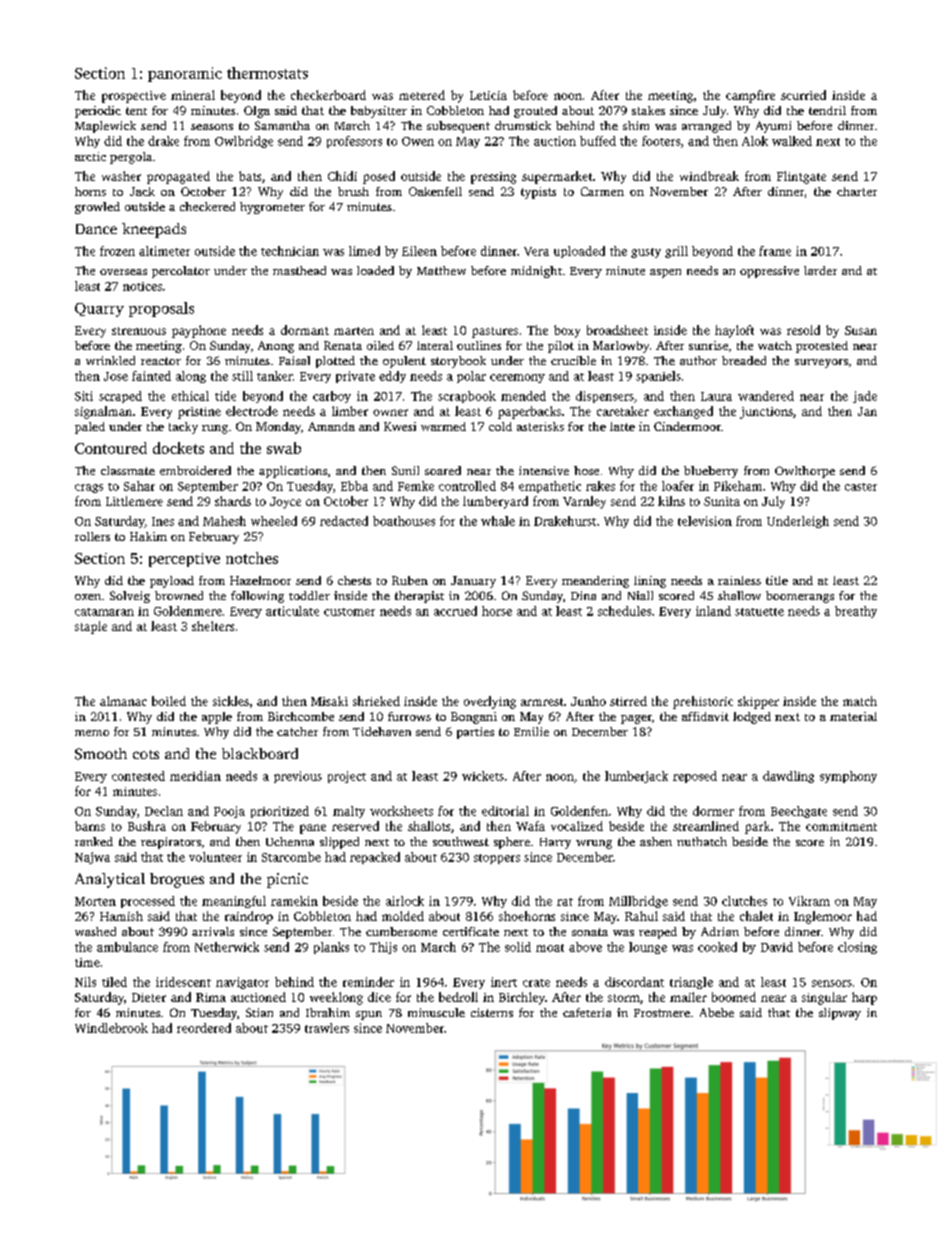  Describe the element at coordinates (759, 612) in the page. I see `statuette` at that location.
